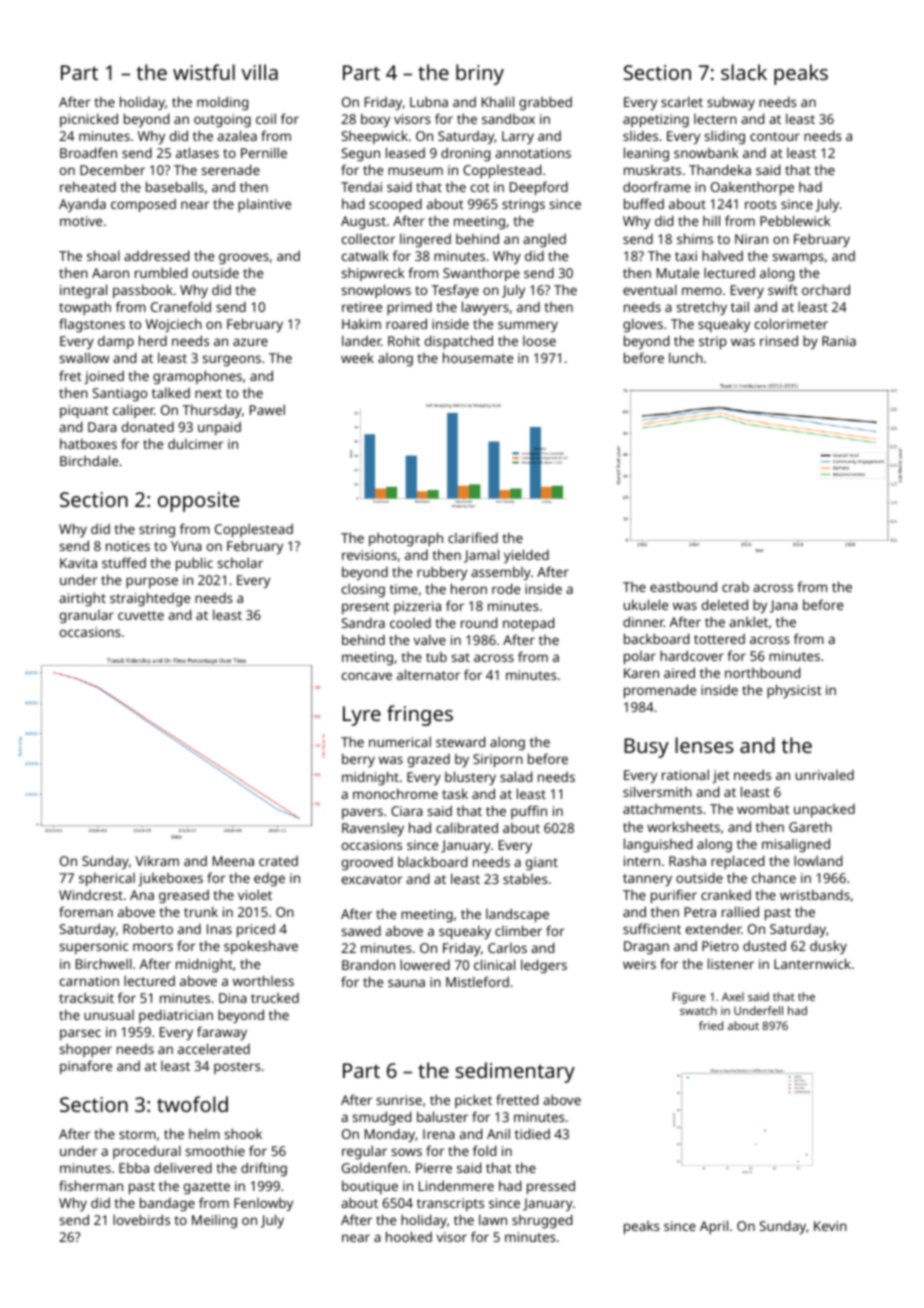  I want to click on grooves, so click(244, 258).
